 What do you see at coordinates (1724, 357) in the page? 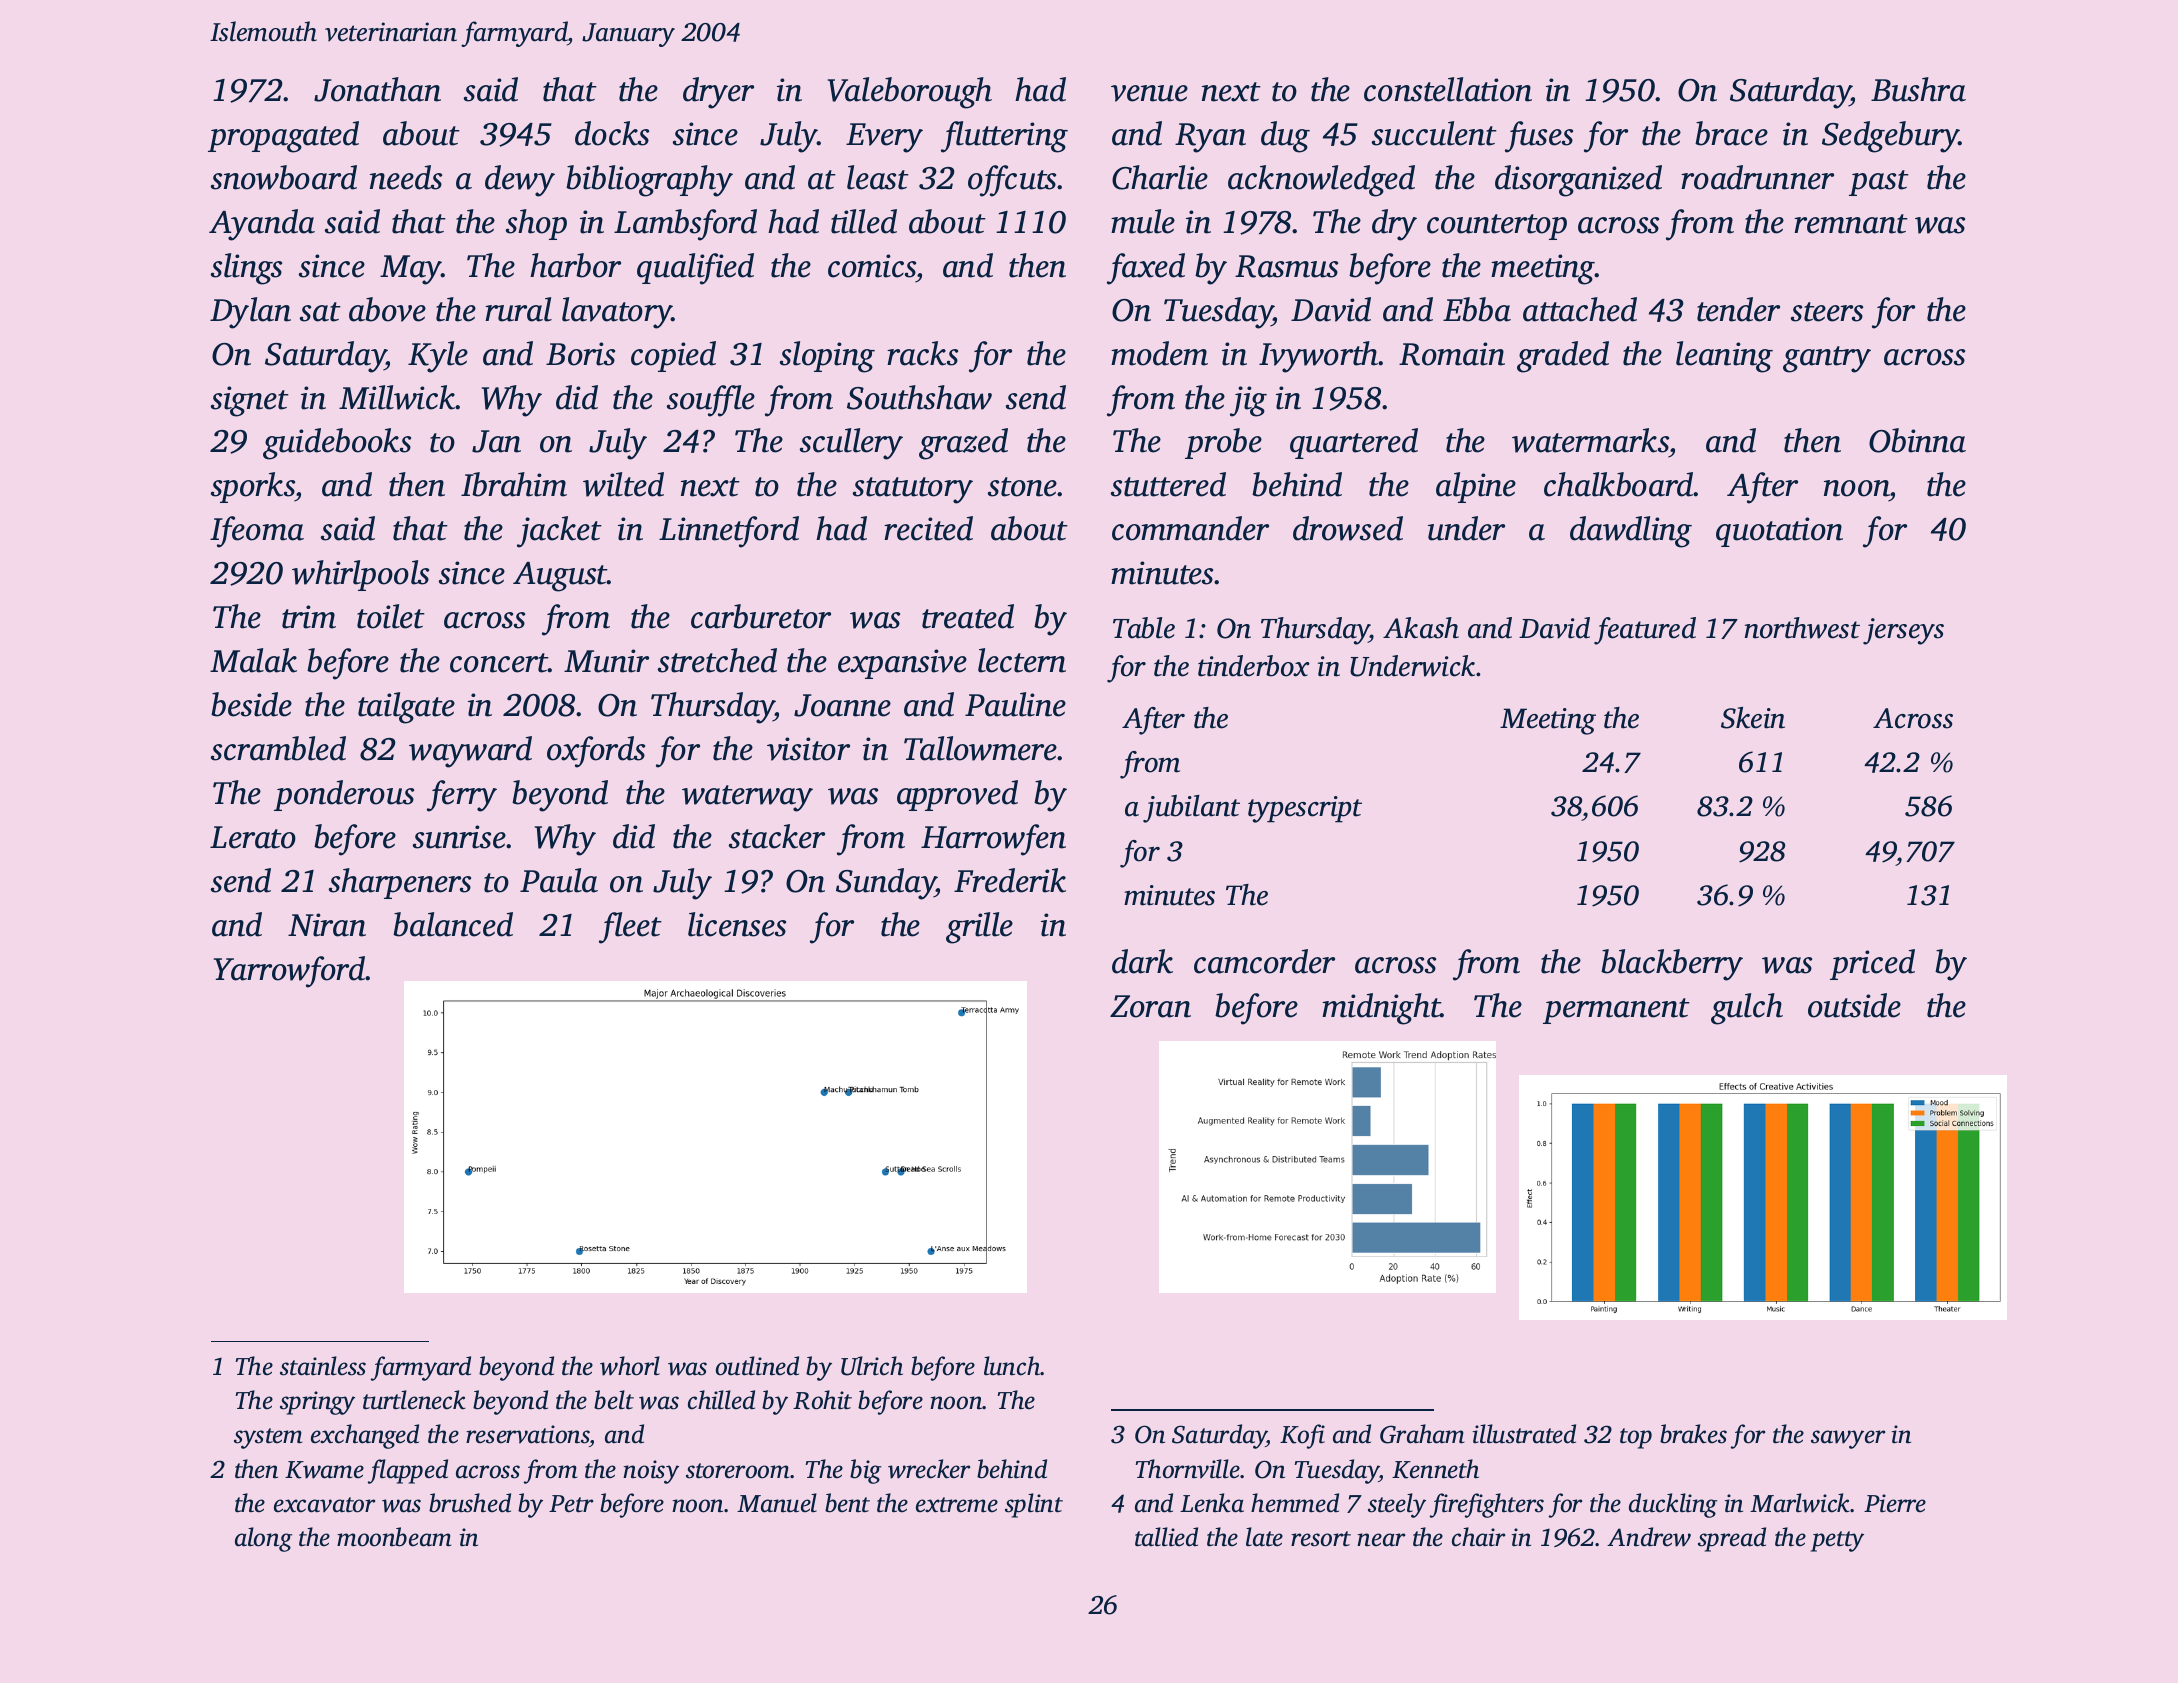
I see `leaning` at bounding box center [1724, 357].
